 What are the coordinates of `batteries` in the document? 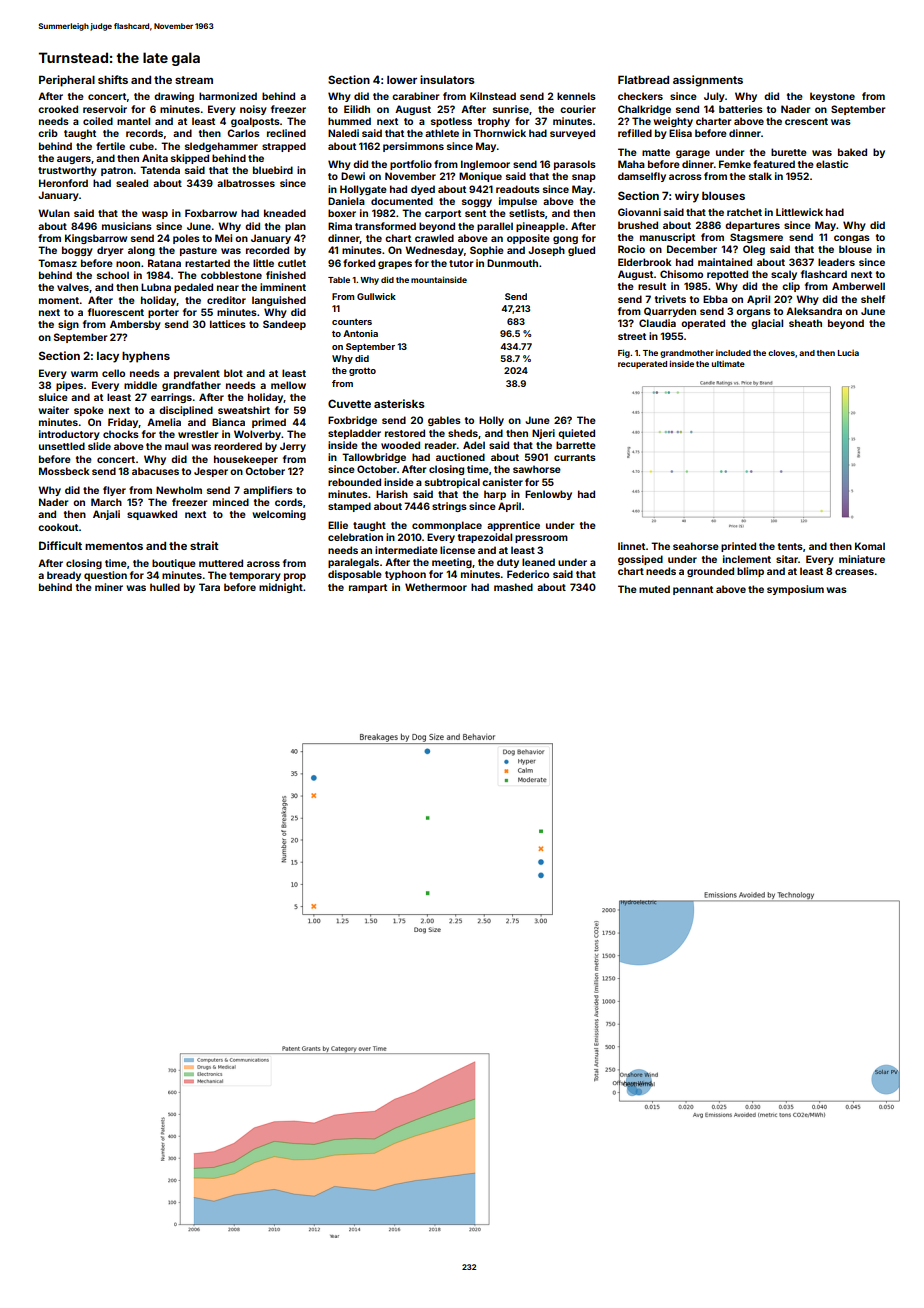 It's located at (741, 109).
